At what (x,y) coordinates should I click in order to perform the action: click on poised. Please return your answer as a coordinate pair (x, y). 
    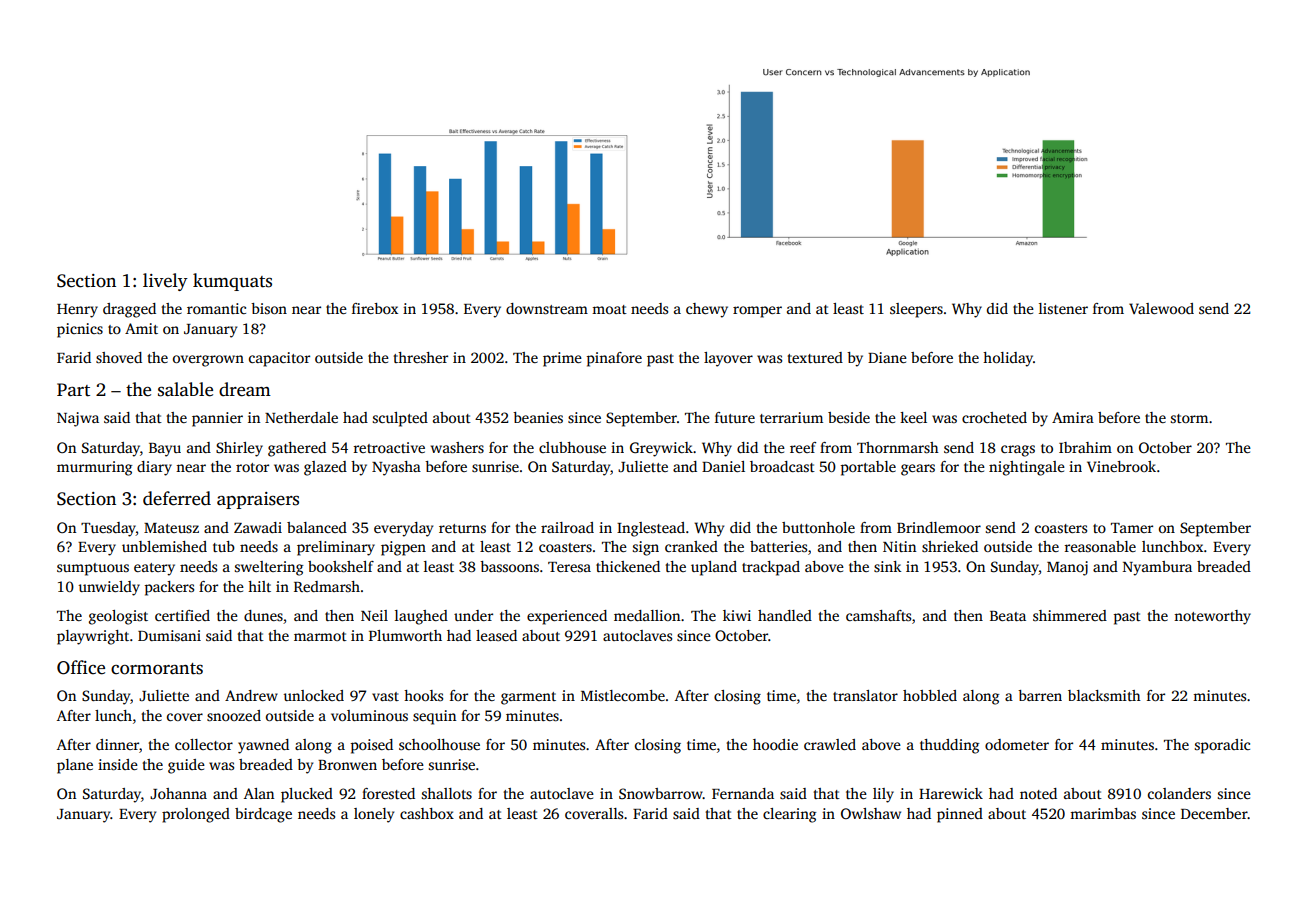
    Looking at the image, I should click on (372, 746).
